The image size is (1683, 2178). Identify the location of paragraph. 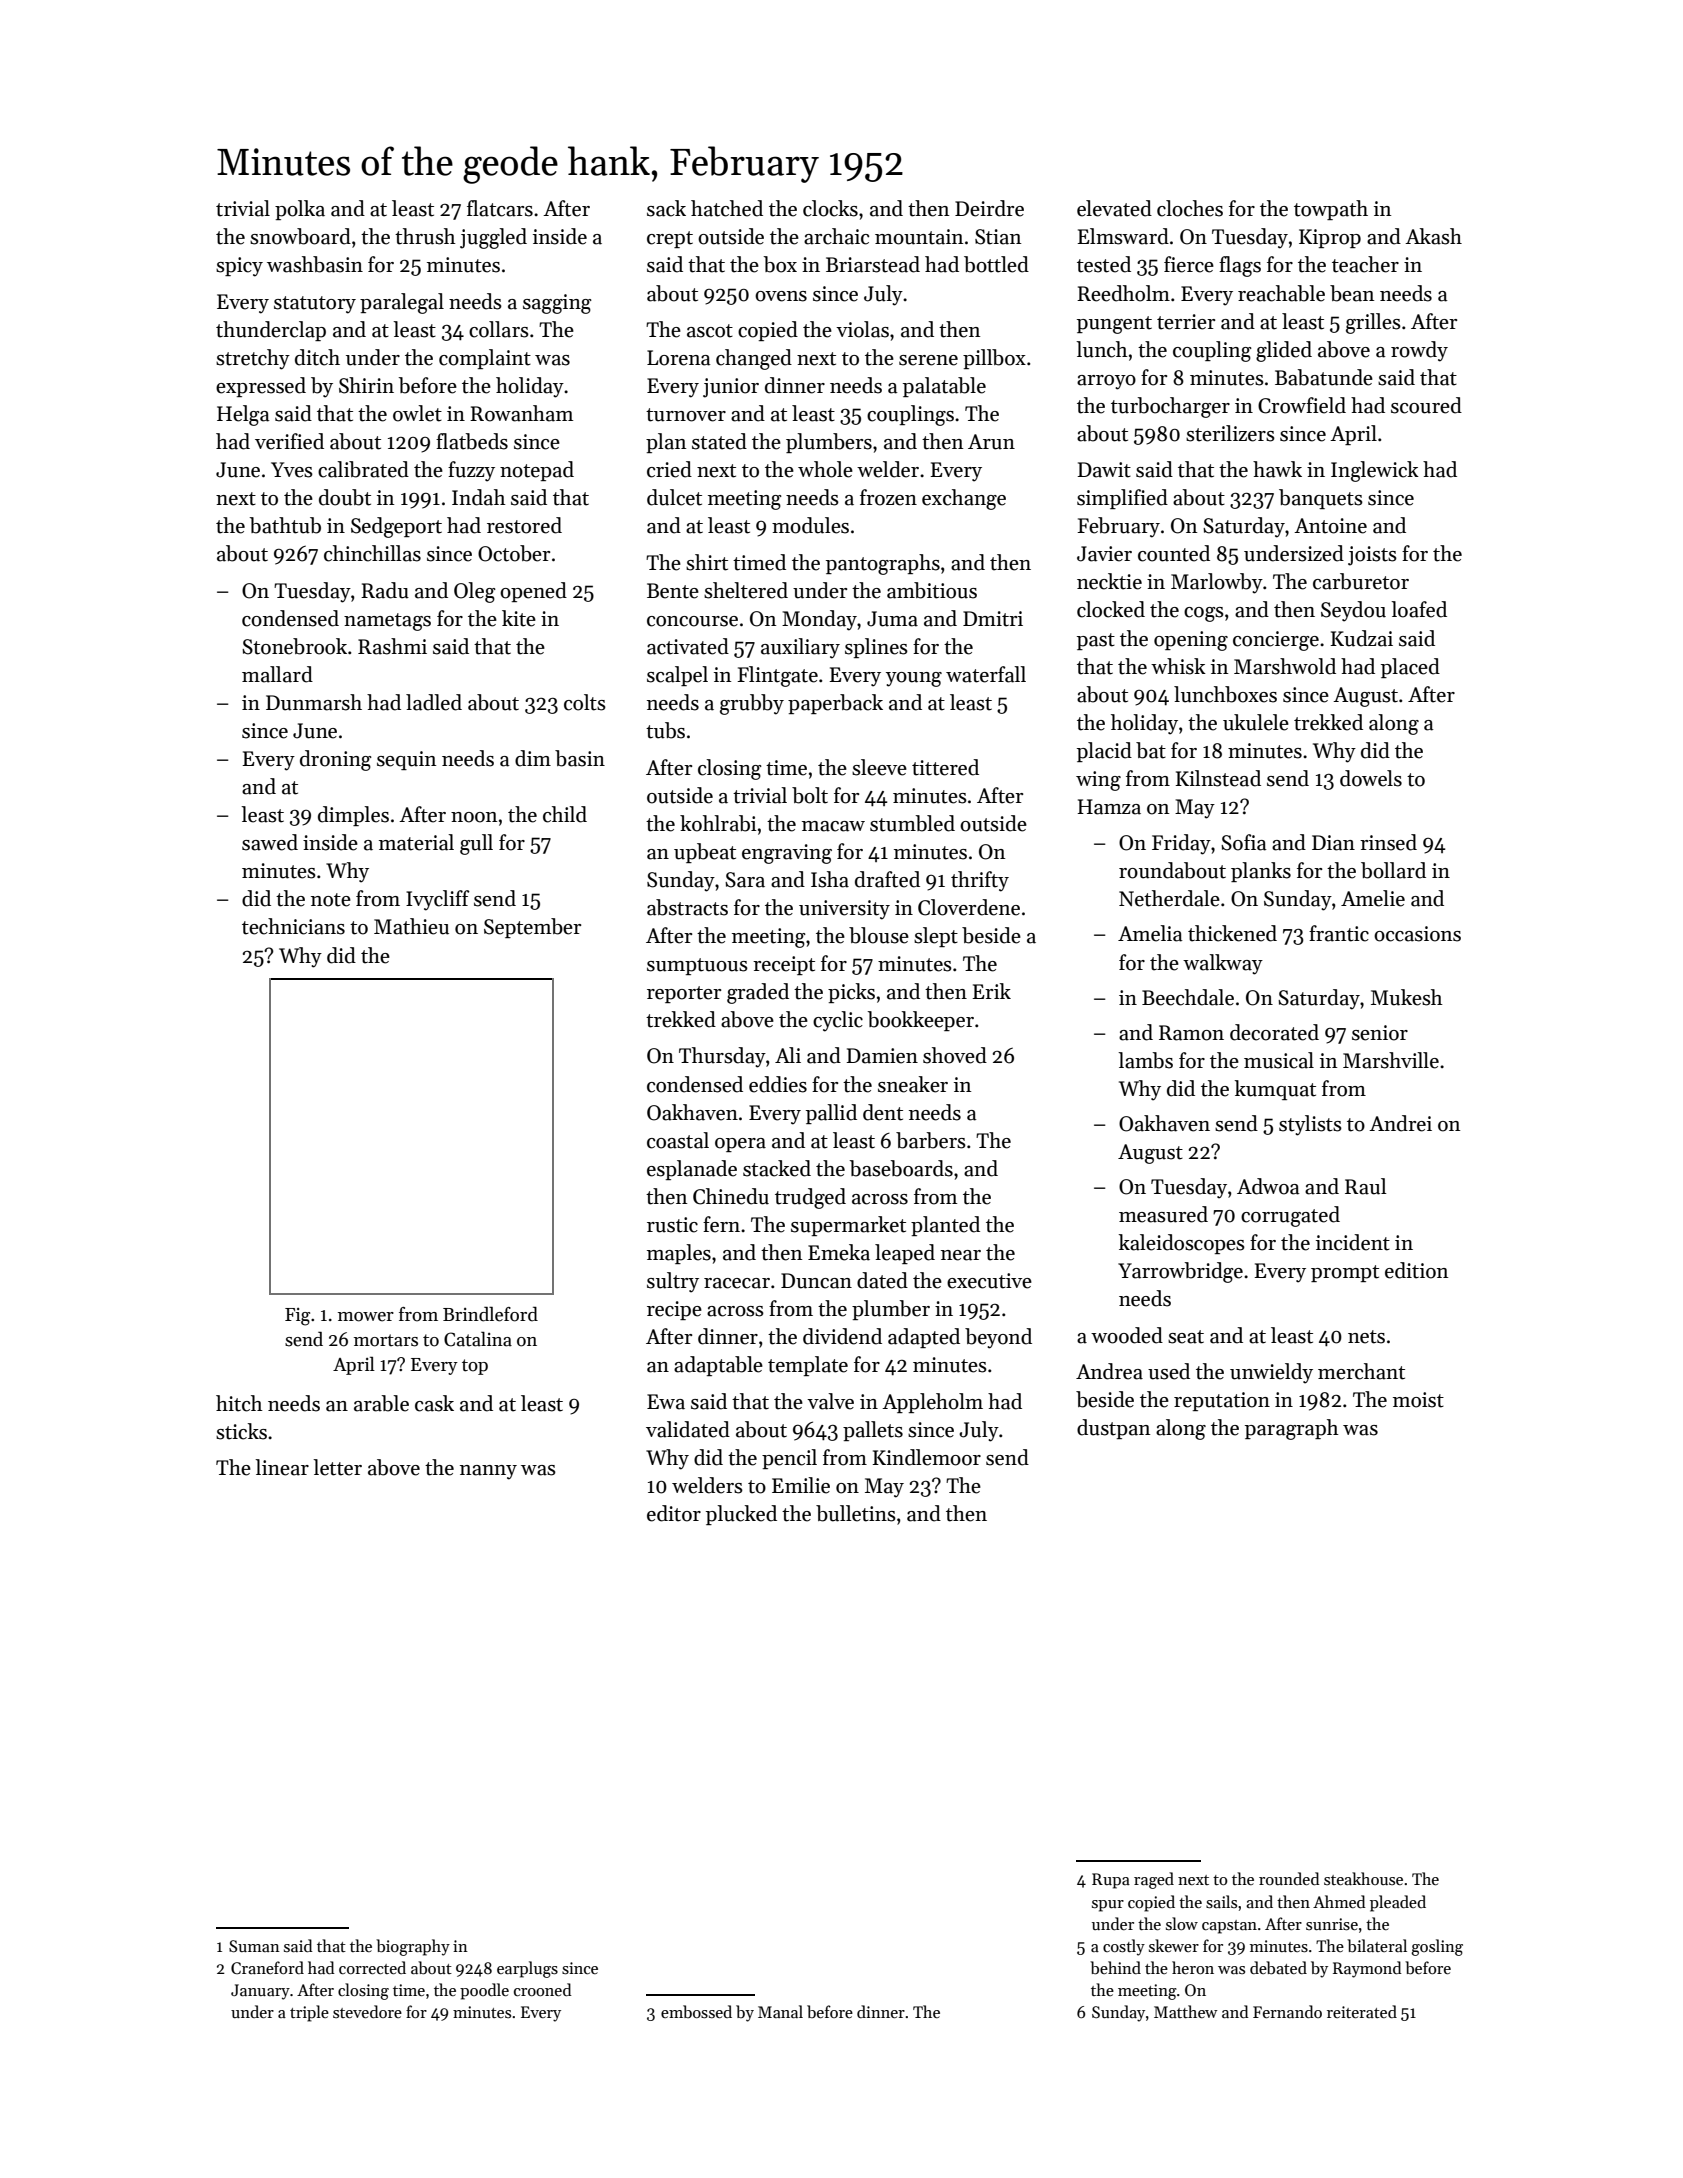
(1292, 1429).
